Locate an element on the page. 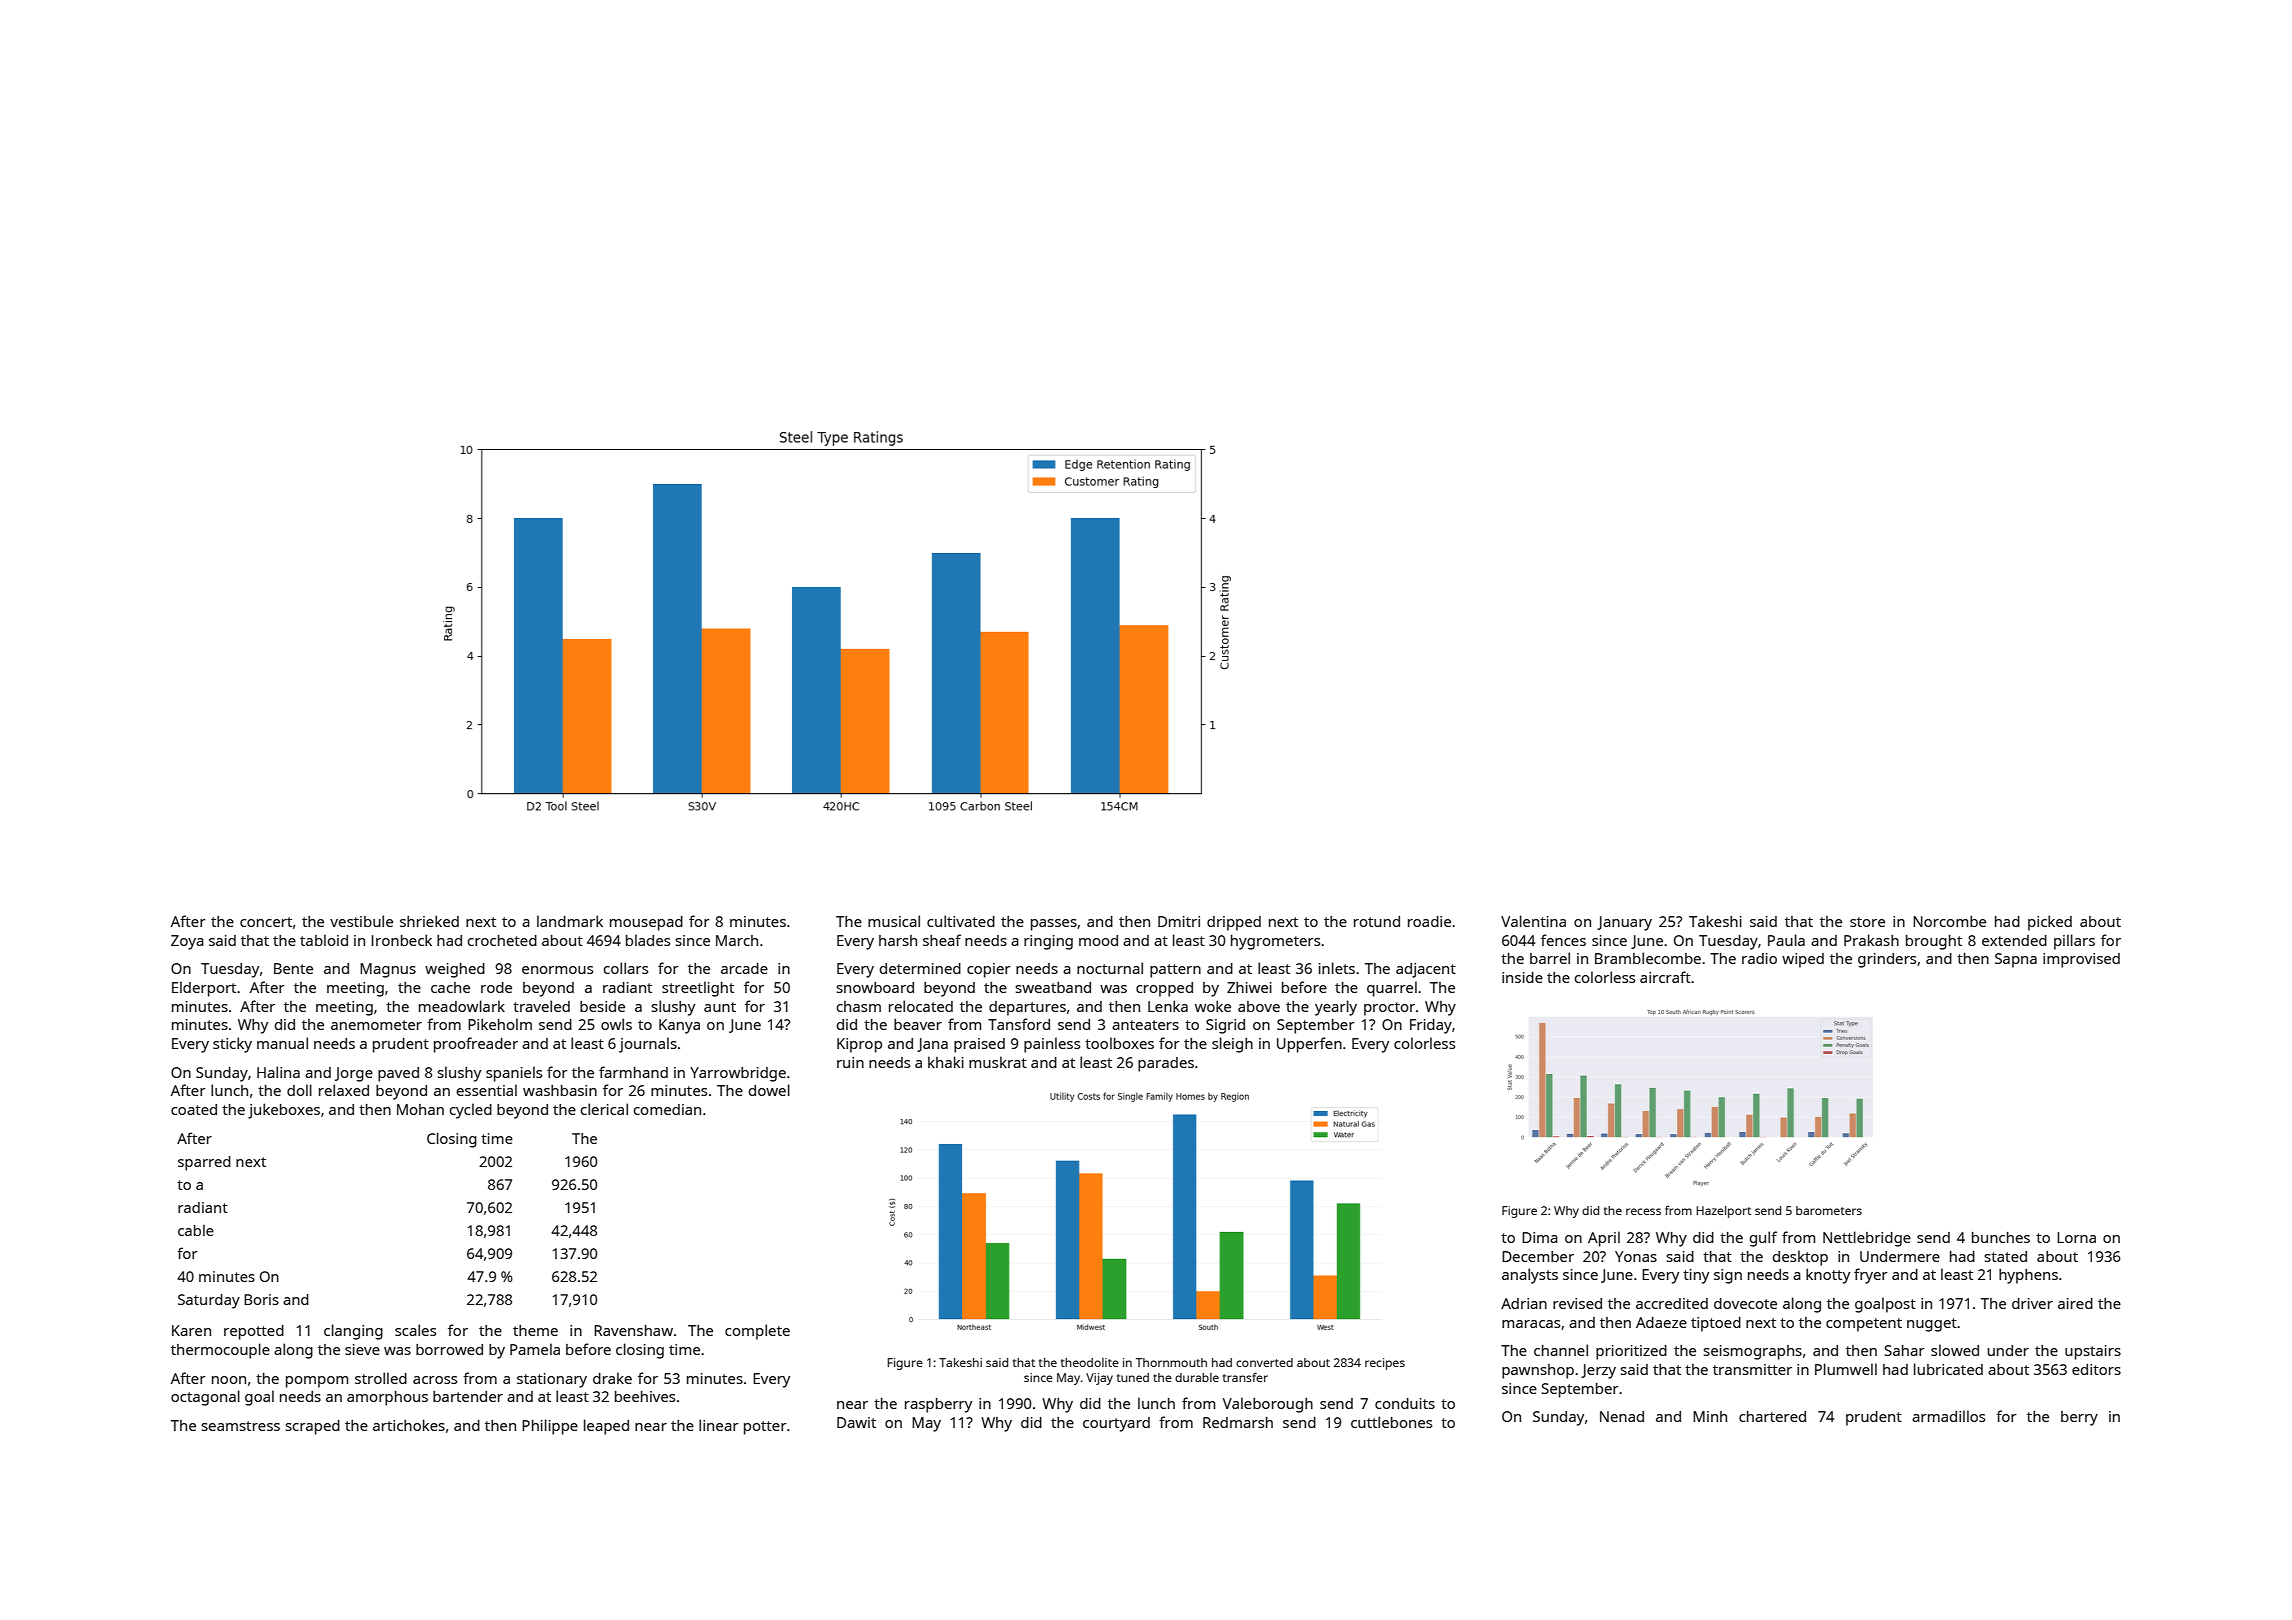 The height and width of the document is (1620, 2292). crocheted is located at coordinates (502, 940).
